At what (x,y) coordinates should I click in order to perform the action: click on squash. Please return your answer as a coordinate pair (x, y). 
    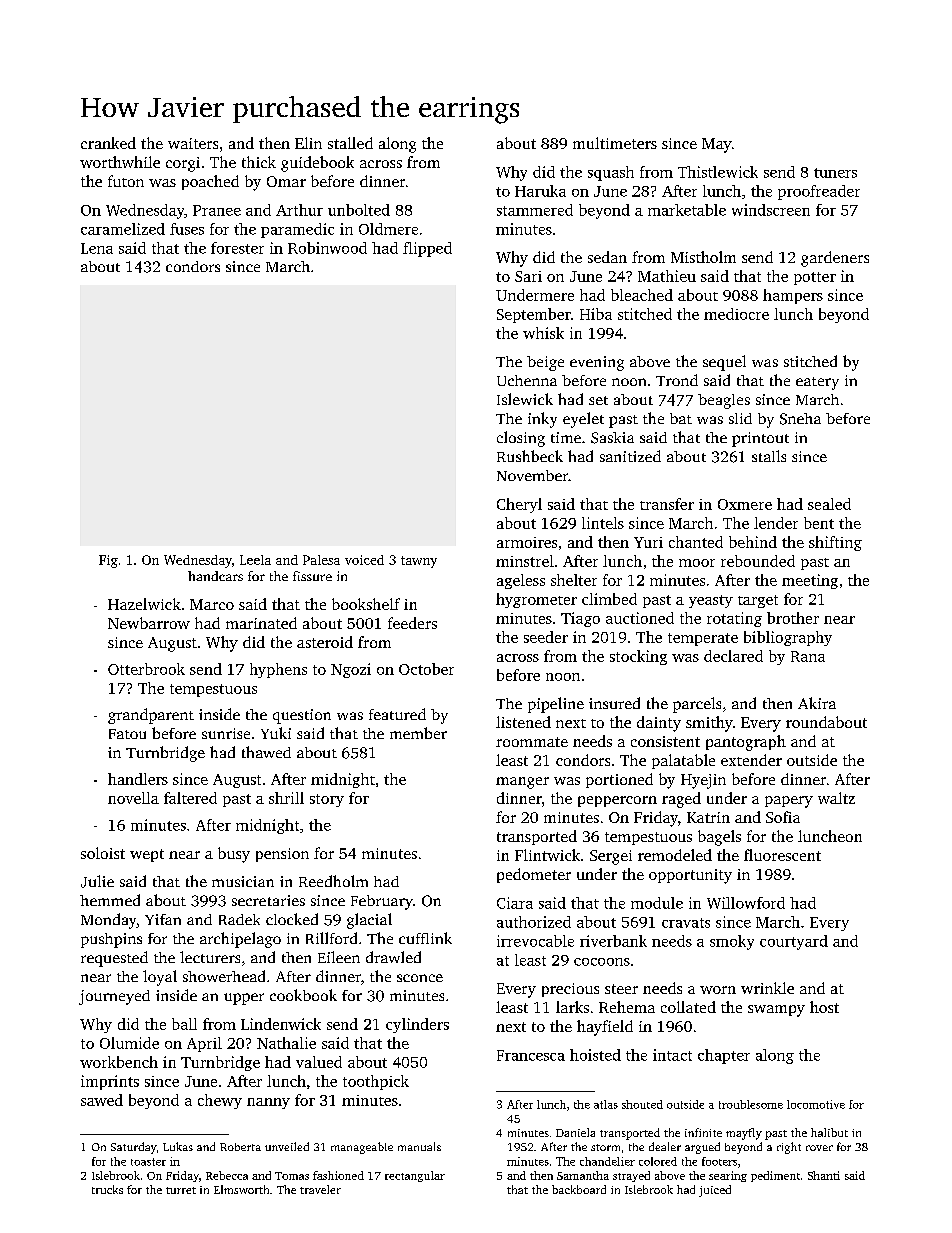
    Looking at the image, I should click on (611, 173).
